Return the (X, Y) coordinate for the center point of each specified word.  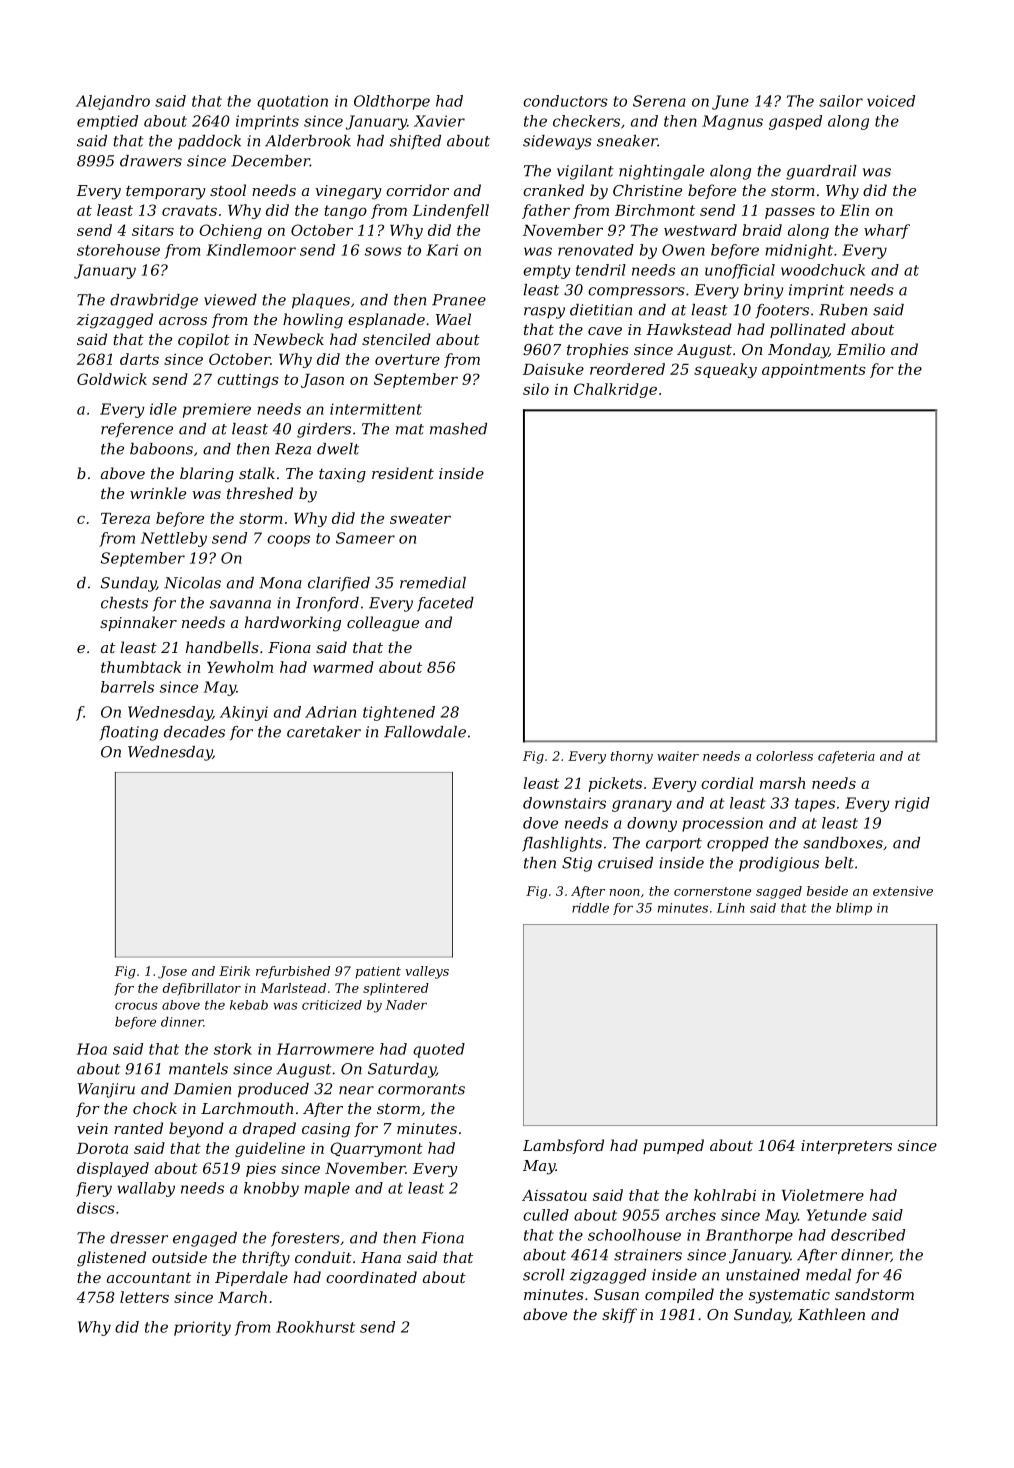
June (730, 102)
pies (261, 1170)
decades (194, 732)
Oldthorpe (392, 102)
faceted (445, 604)
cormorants (421, 1089)
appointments (814, 371)
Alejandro (113, 102)
